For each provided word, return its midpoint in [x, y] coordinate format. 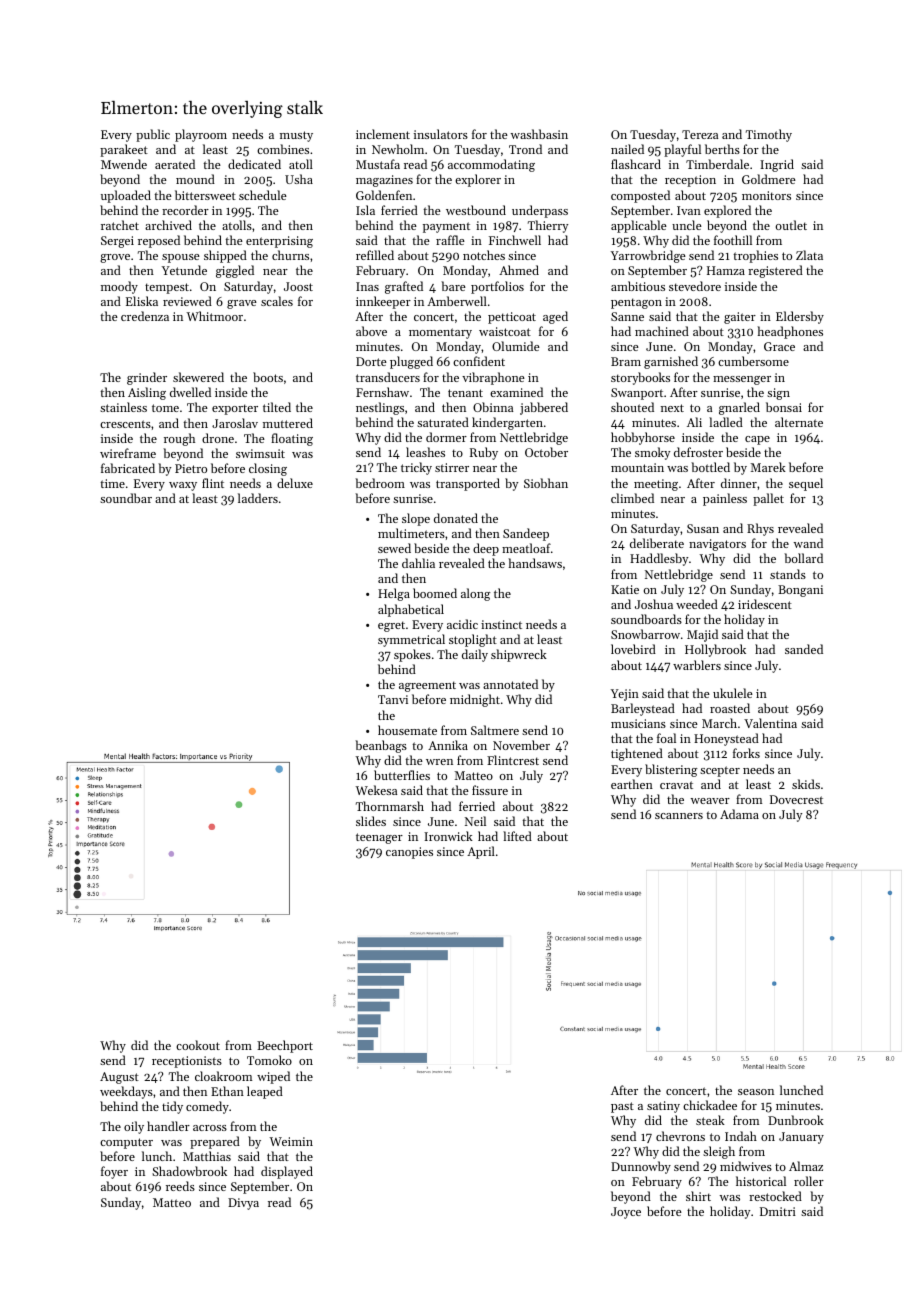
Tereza [700, 134]
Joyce [626, 1213]
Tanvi [393, 699]
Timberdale [717, 164]
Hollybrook [715, 650]
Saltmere [495, 730]
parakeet [124, 150]
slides [371, 821]
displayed [287, 1172]
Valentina [770, 723]
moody [119, 287]
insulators [441, 134]
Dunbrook [796, 1120]
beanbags [381, 746]
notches [484, 255]
